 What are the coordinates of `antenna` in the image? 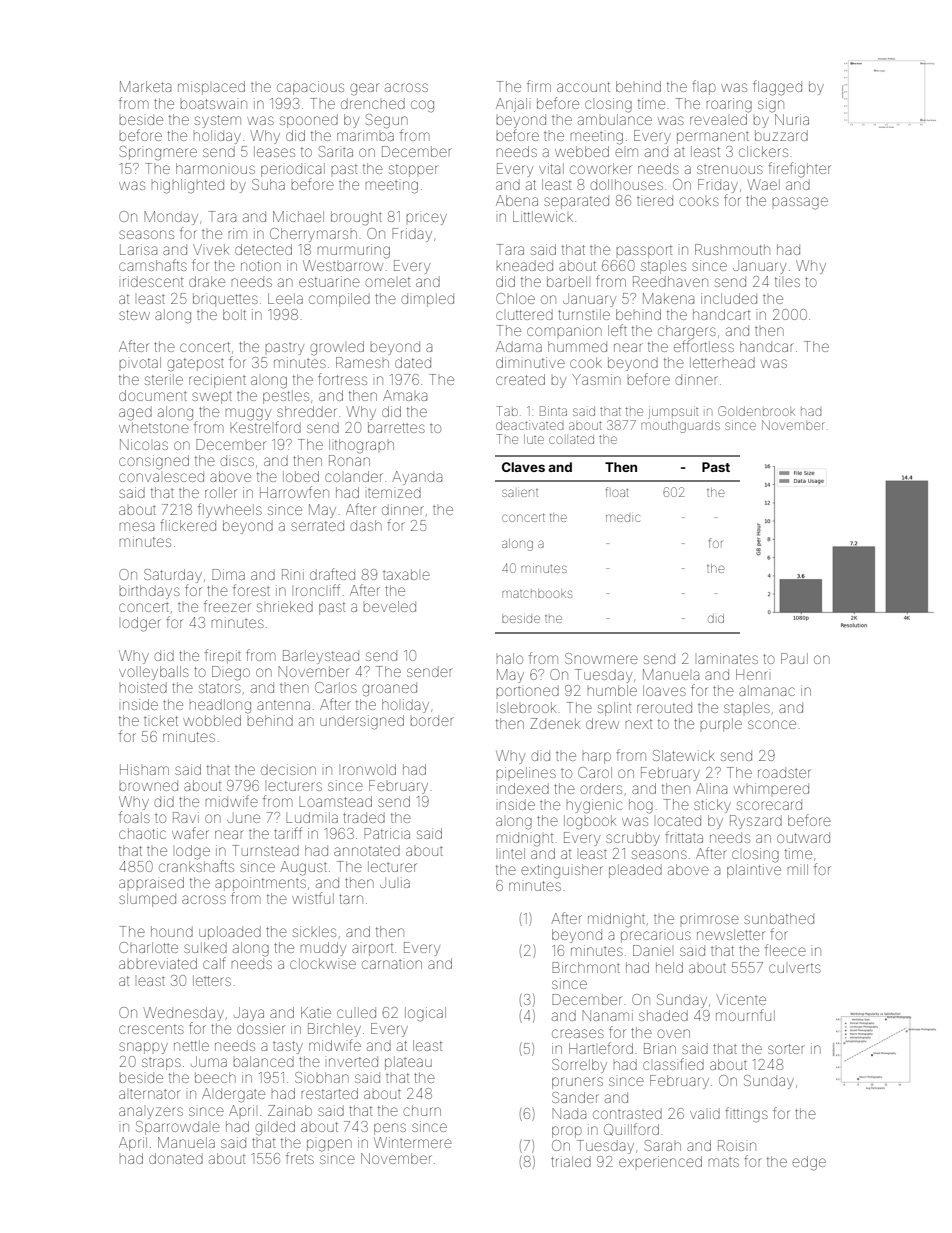 It's located at (283, 705).
